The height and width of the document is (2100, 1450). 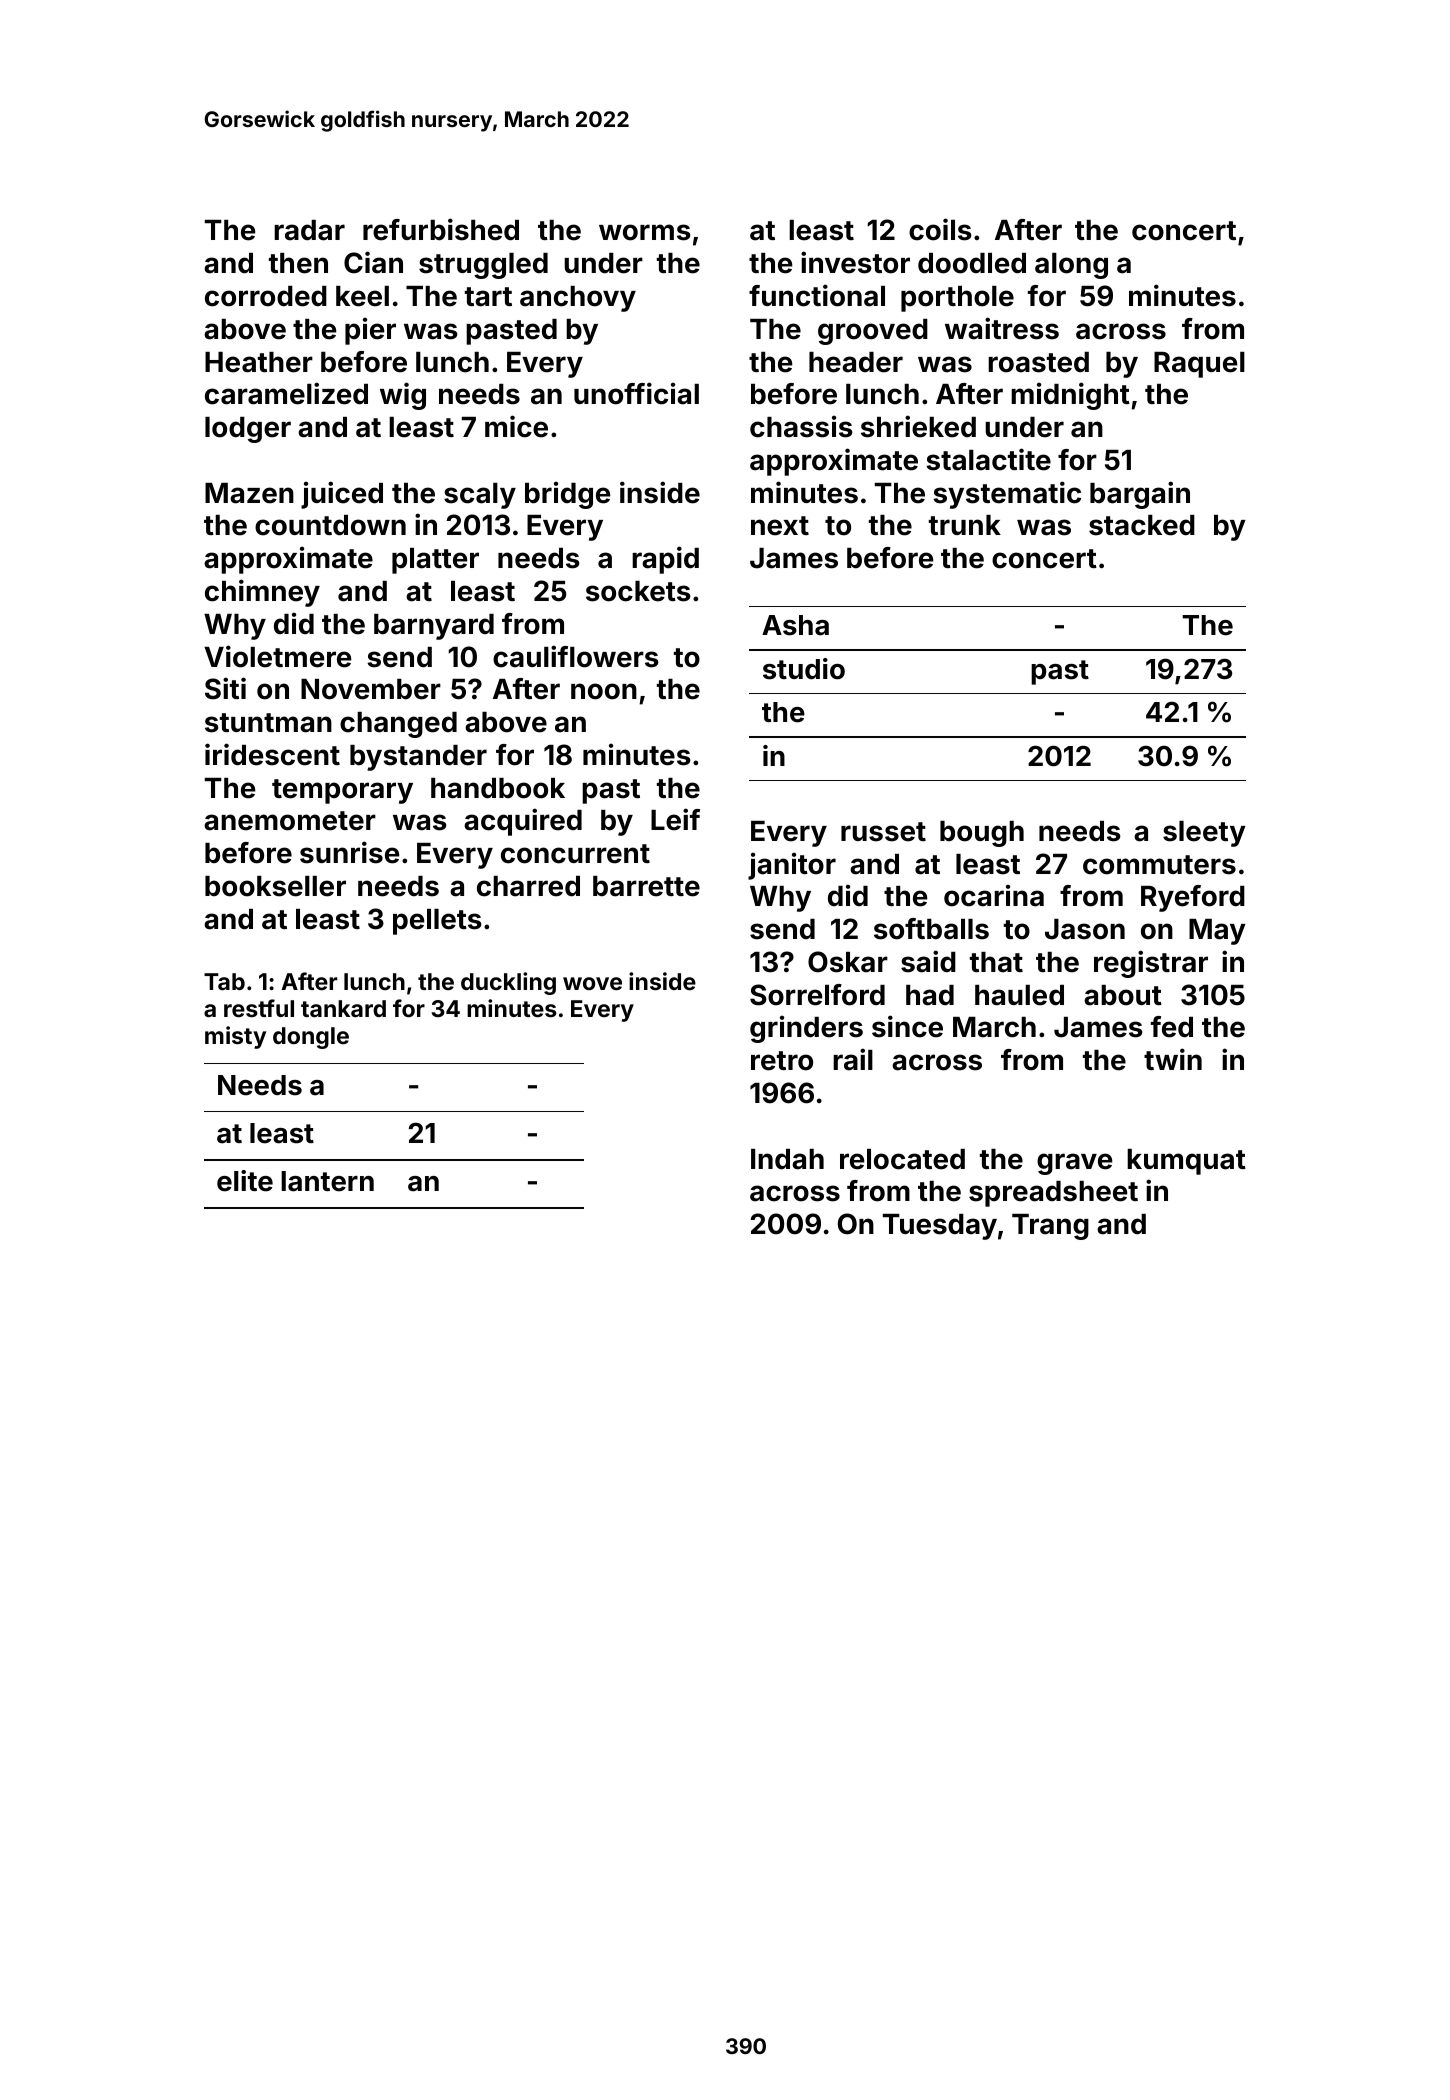 I want to click on changed, so click(x=398, y=725).
